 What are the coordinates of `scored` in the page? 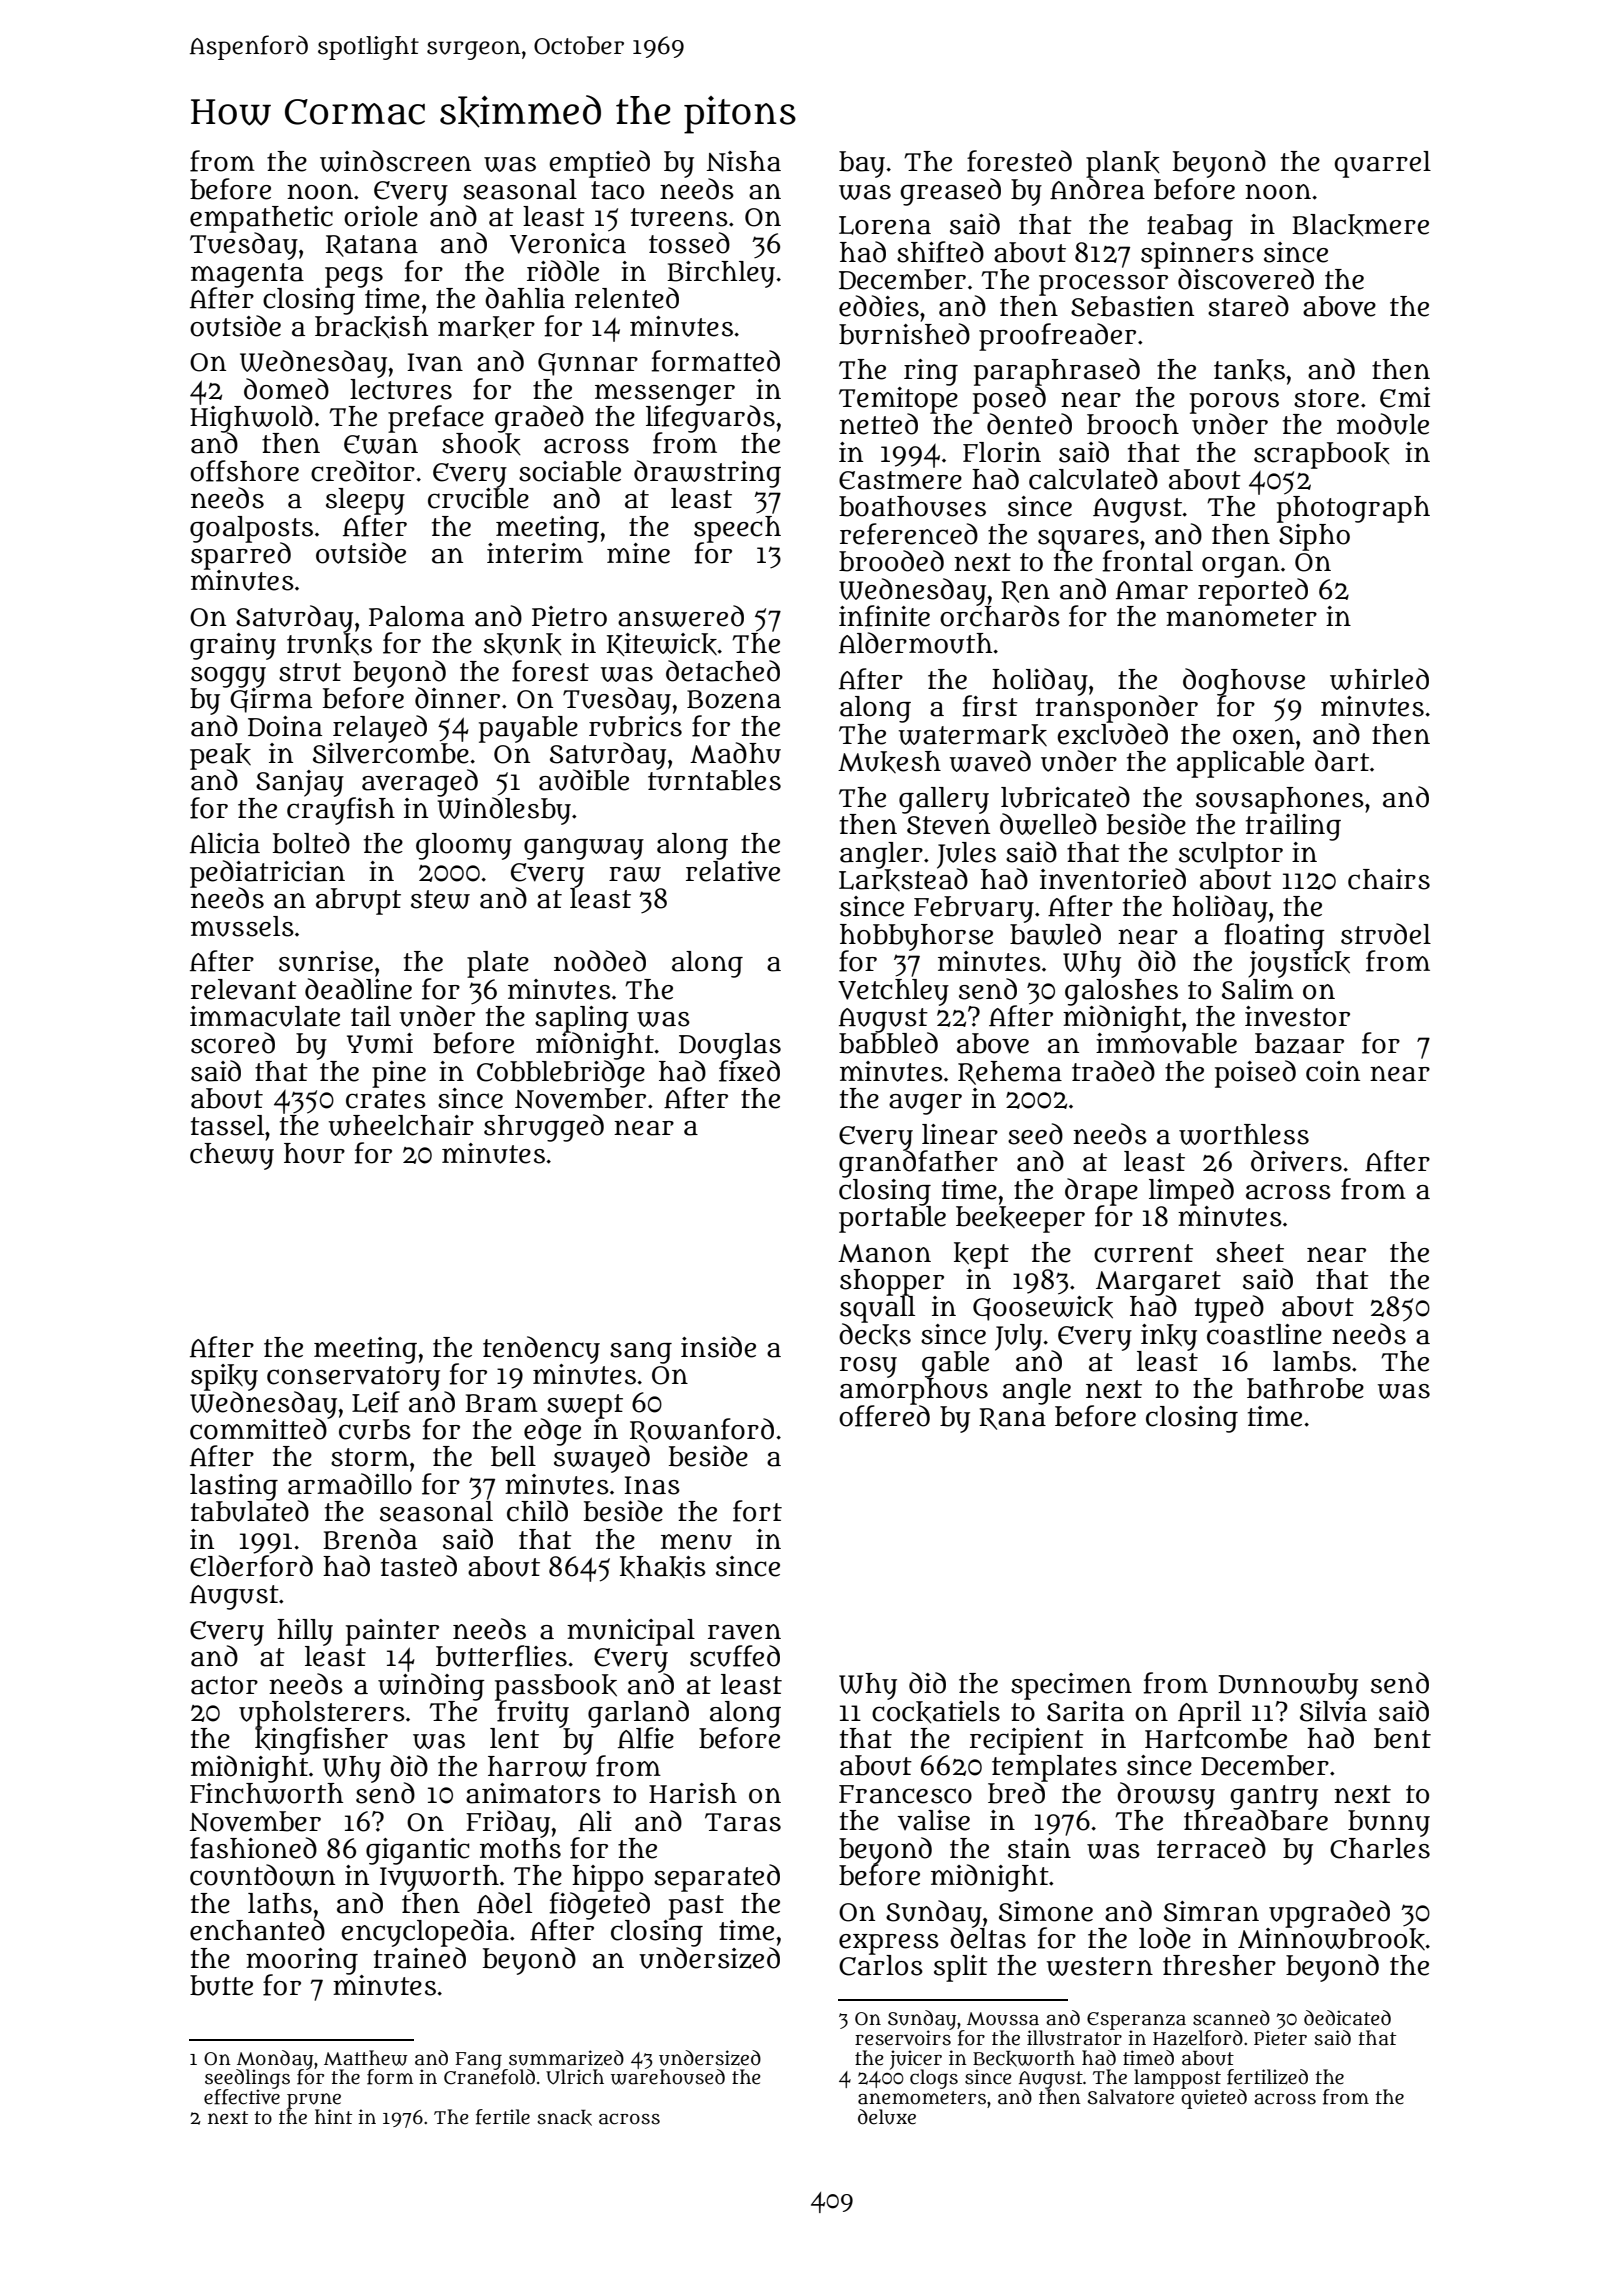 It's located at (233, 1043).
